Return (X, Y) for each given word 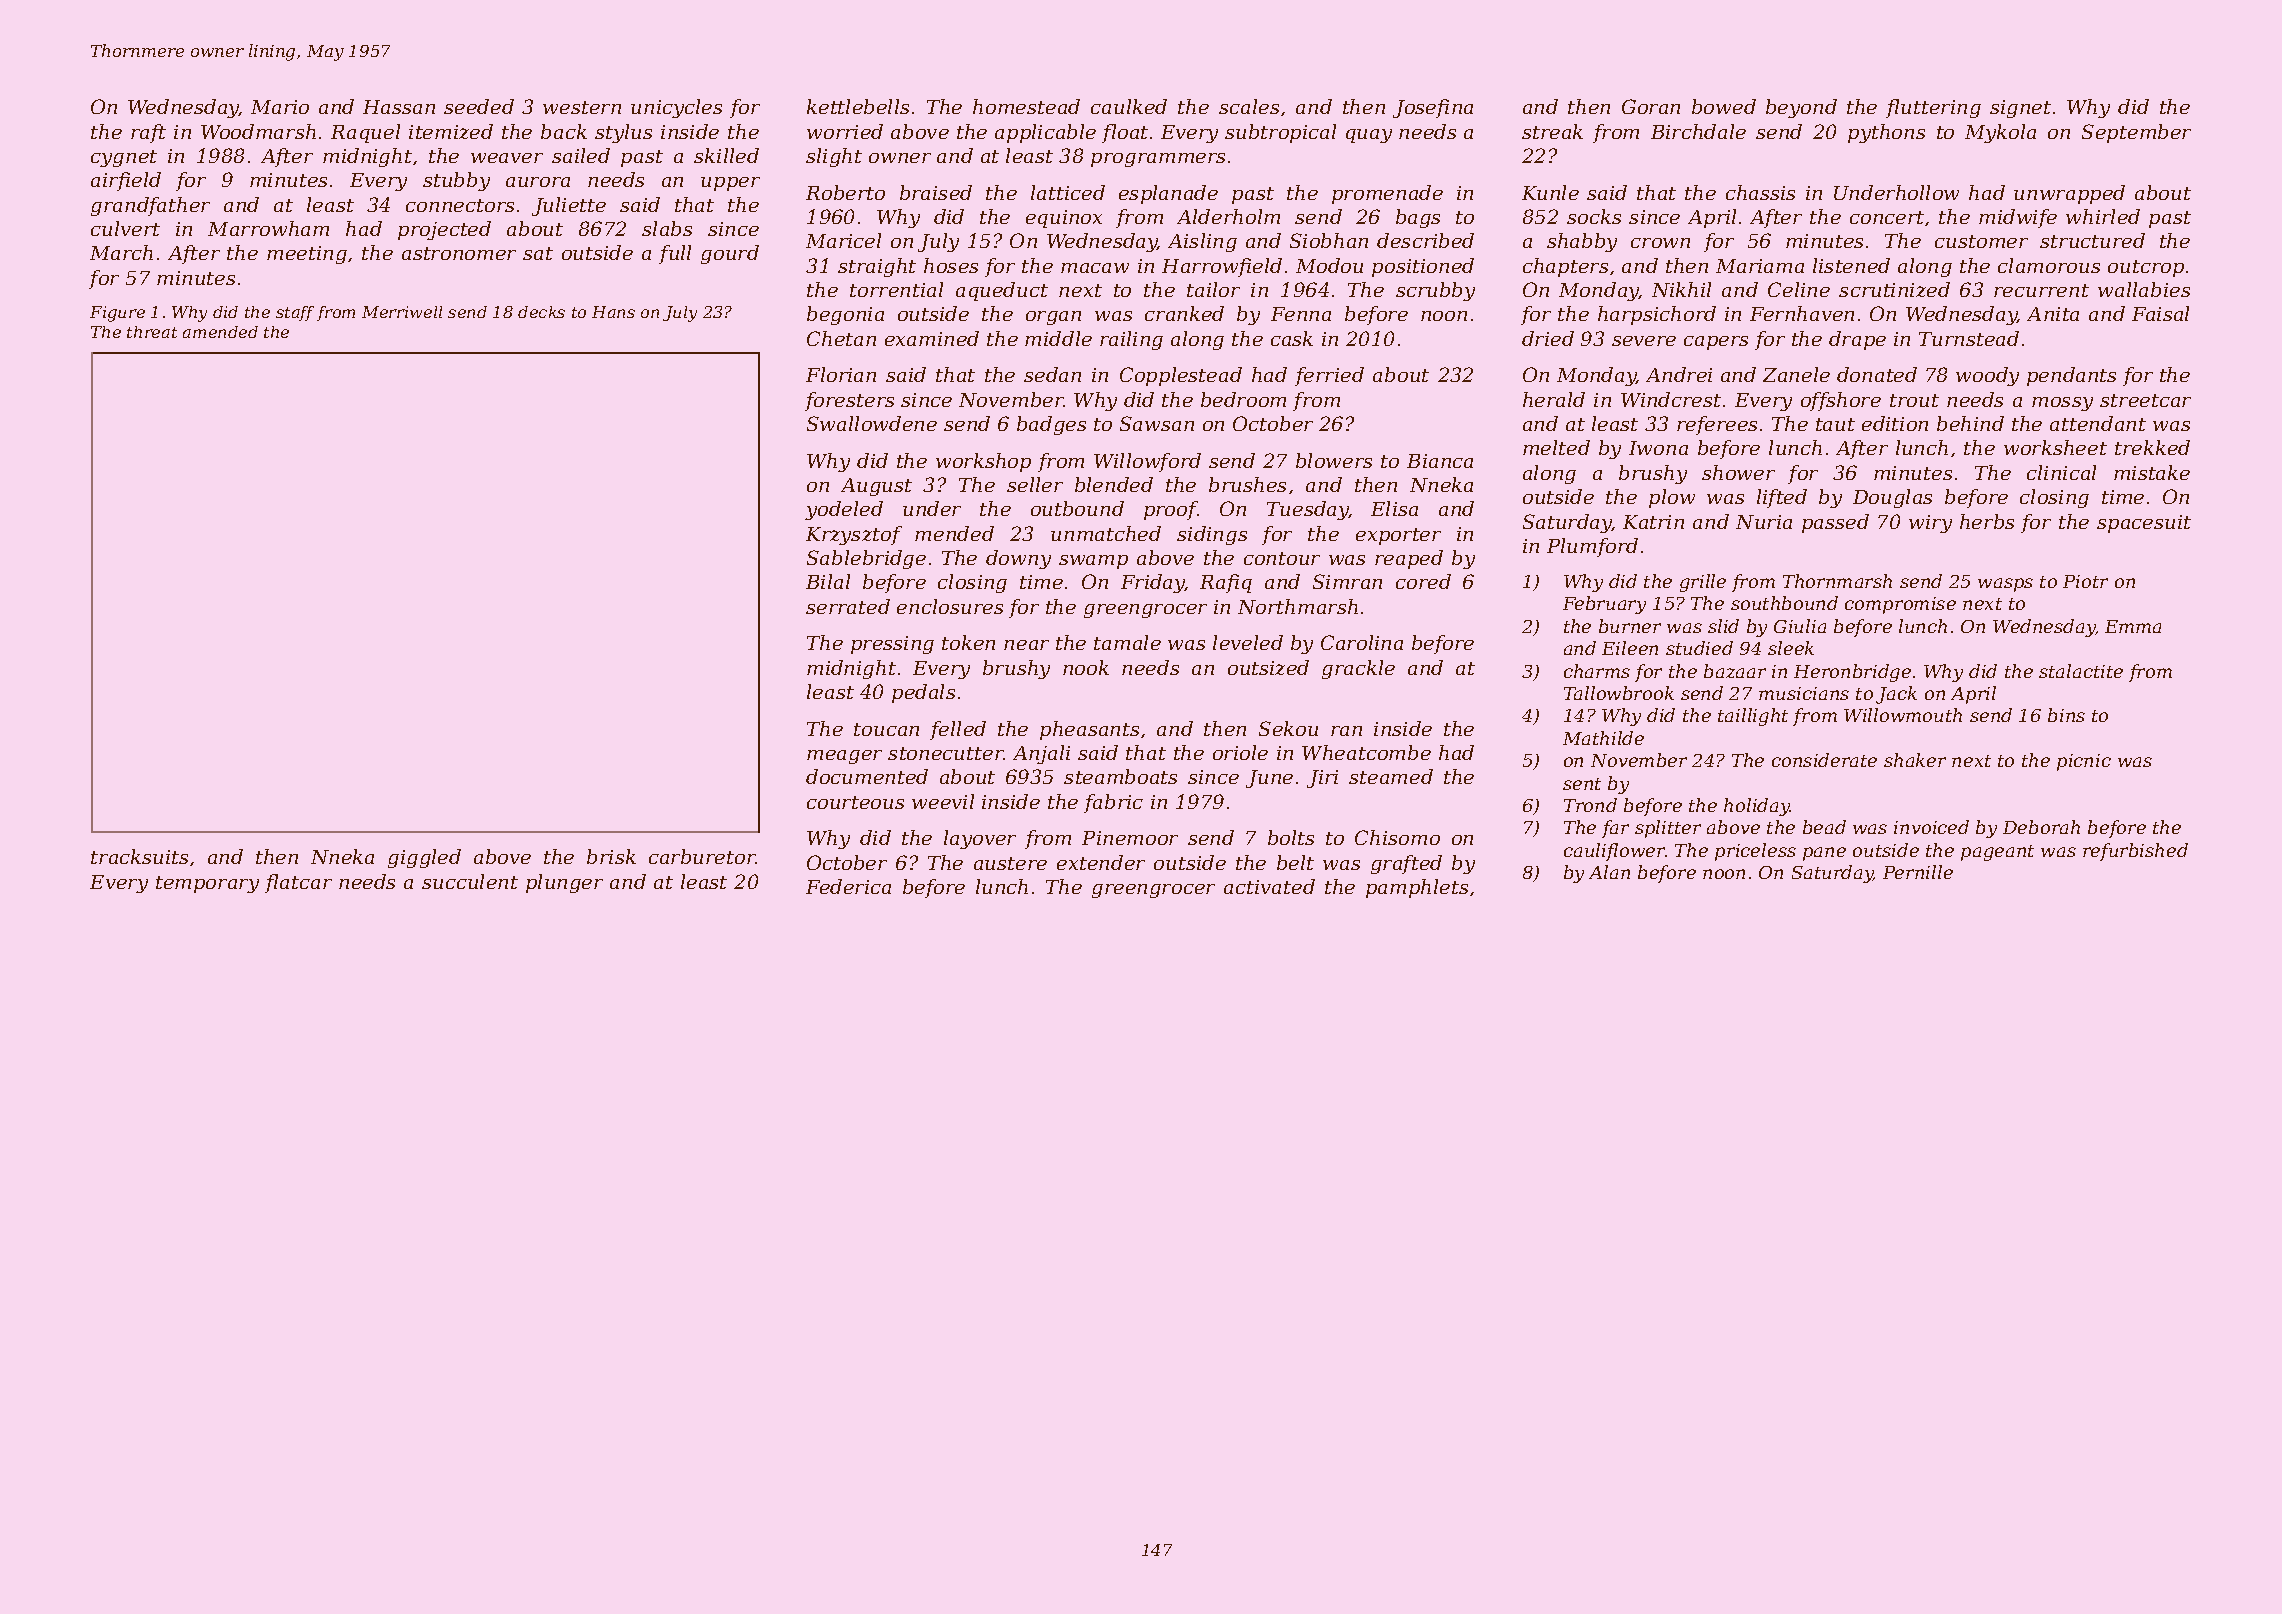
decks (541, 312)
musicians (1804, 693)
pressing (892, 645)
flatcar (298, 883)
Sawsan (1157, 423)
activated (1269, 886)
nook (1086, 667)
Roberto (845, 192)
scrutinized (1894, 289)
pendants (2071, 376)
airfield (126, 181)
